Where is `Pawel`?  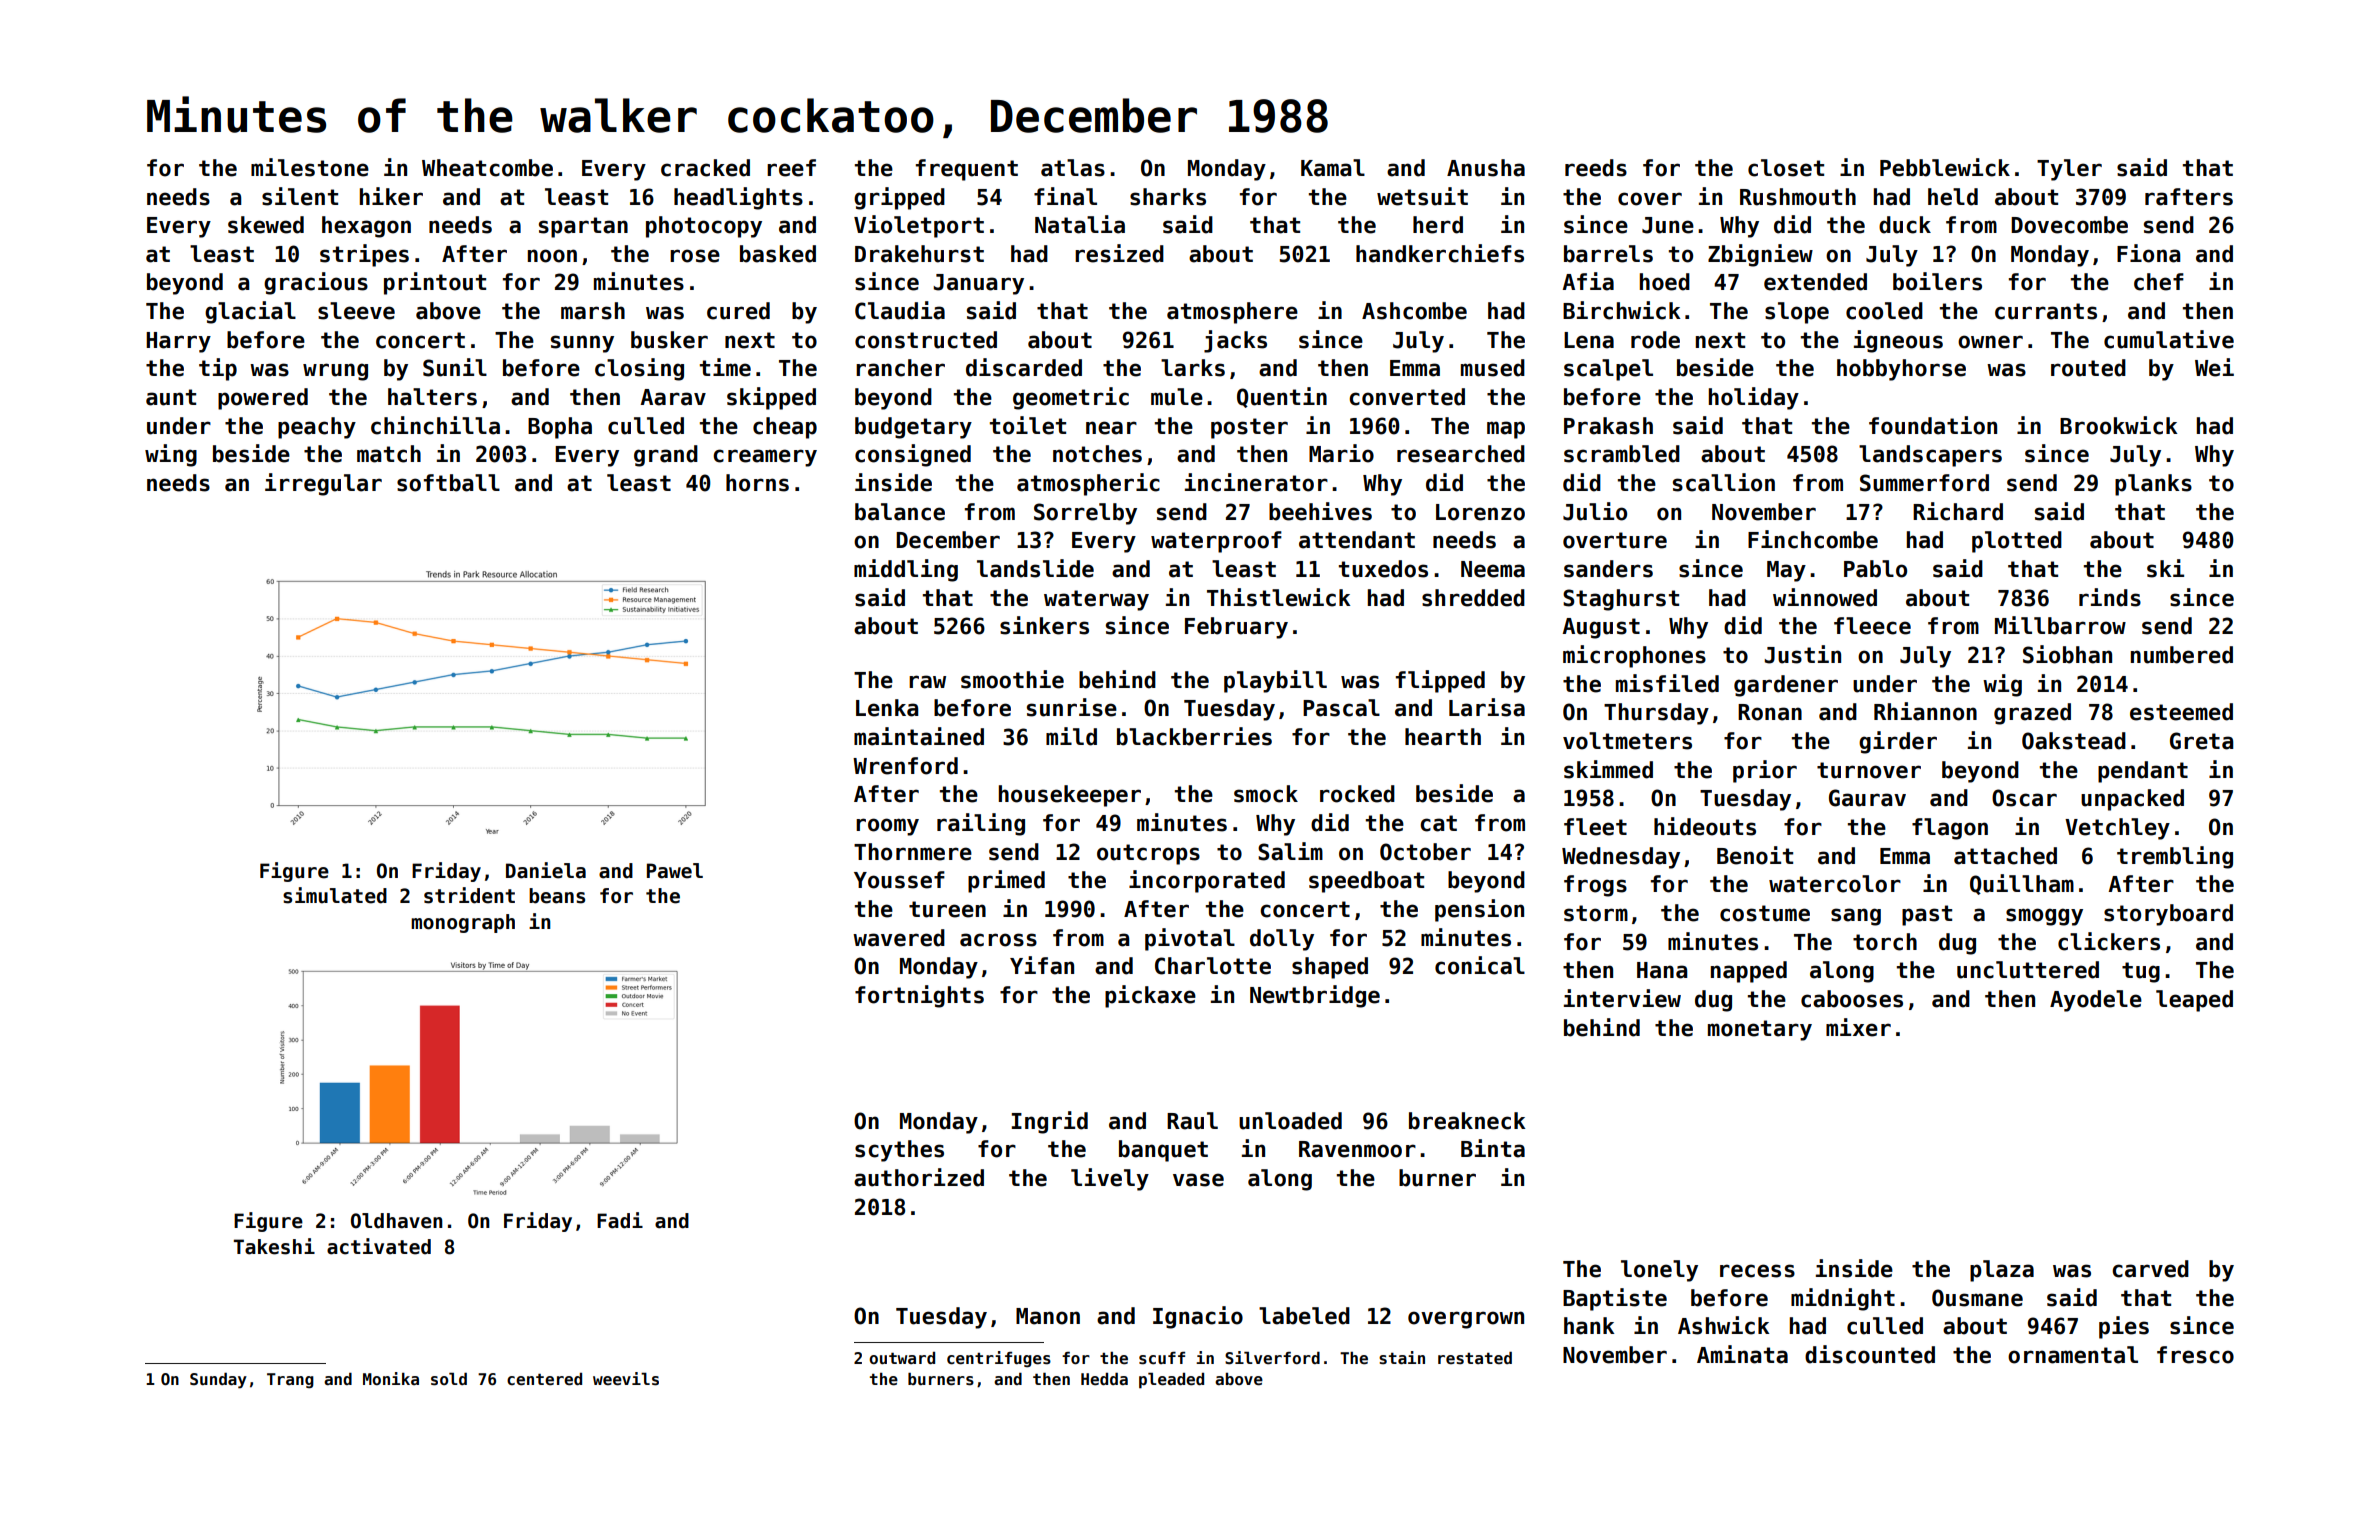
Pawel is located at coordinates (675, 871).
